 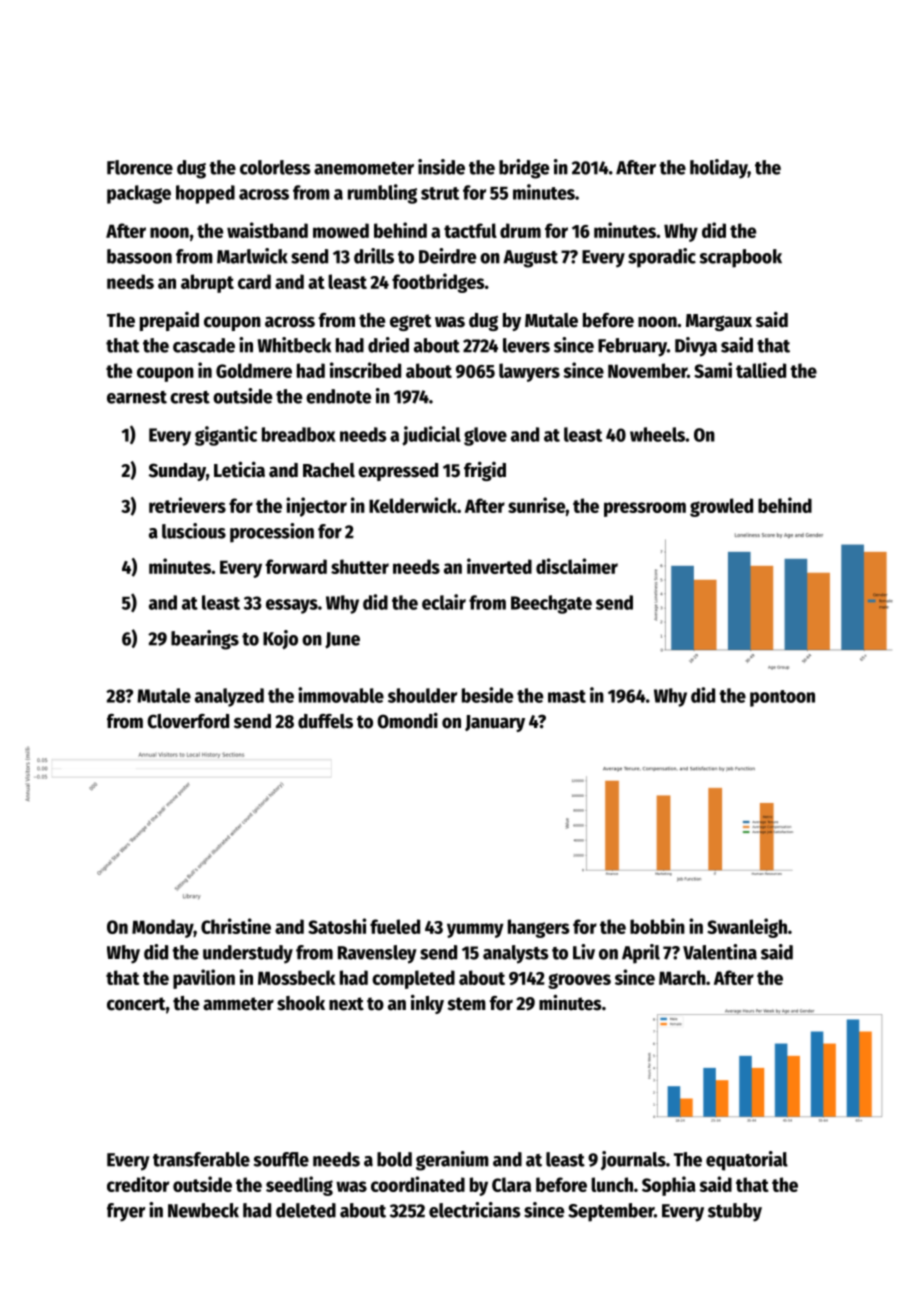 I want to click on holiday, so click(x=719, y=169).
